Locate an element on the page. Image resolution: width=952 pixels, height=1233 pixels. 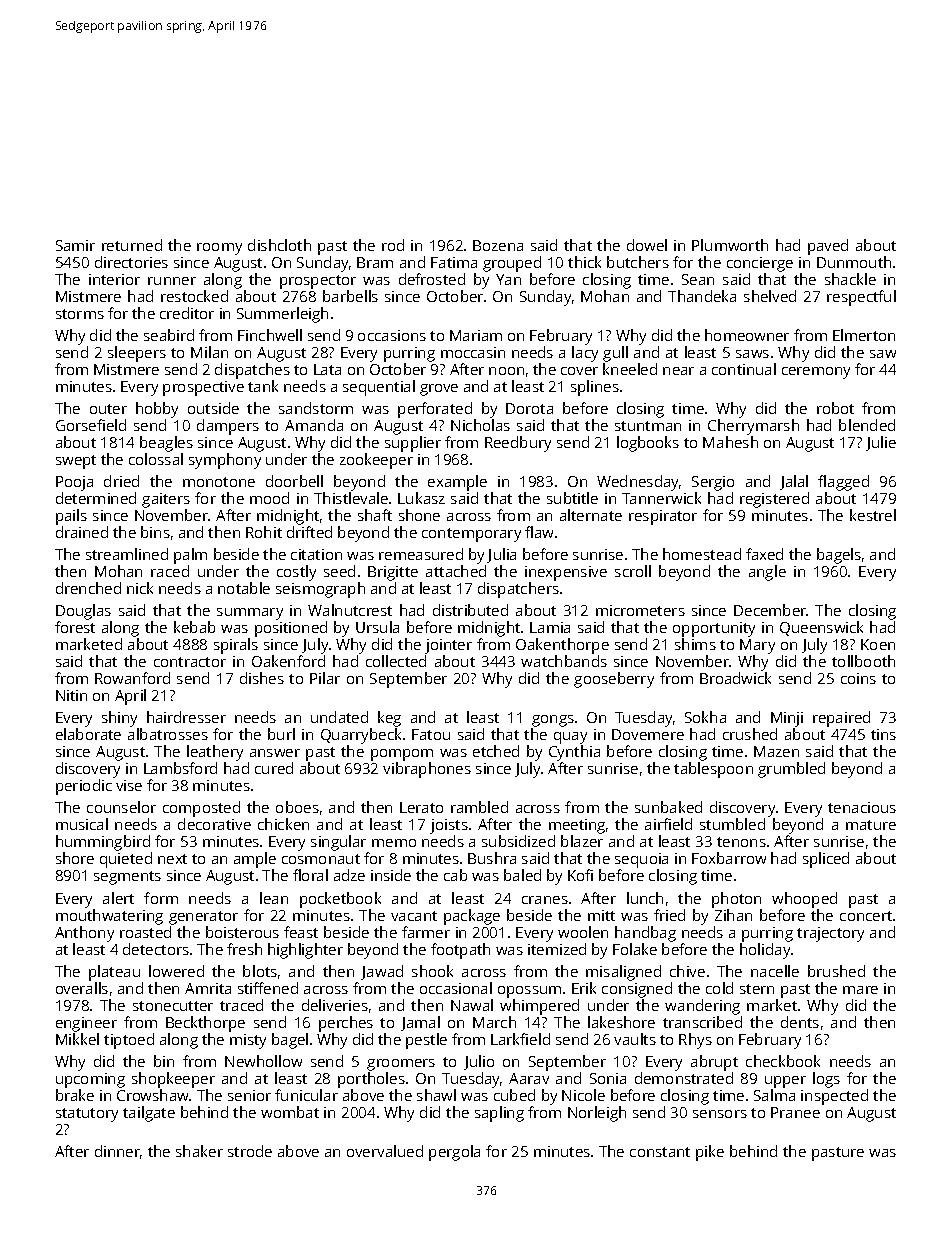
Brigitte is located at coordinates (393, 573).
